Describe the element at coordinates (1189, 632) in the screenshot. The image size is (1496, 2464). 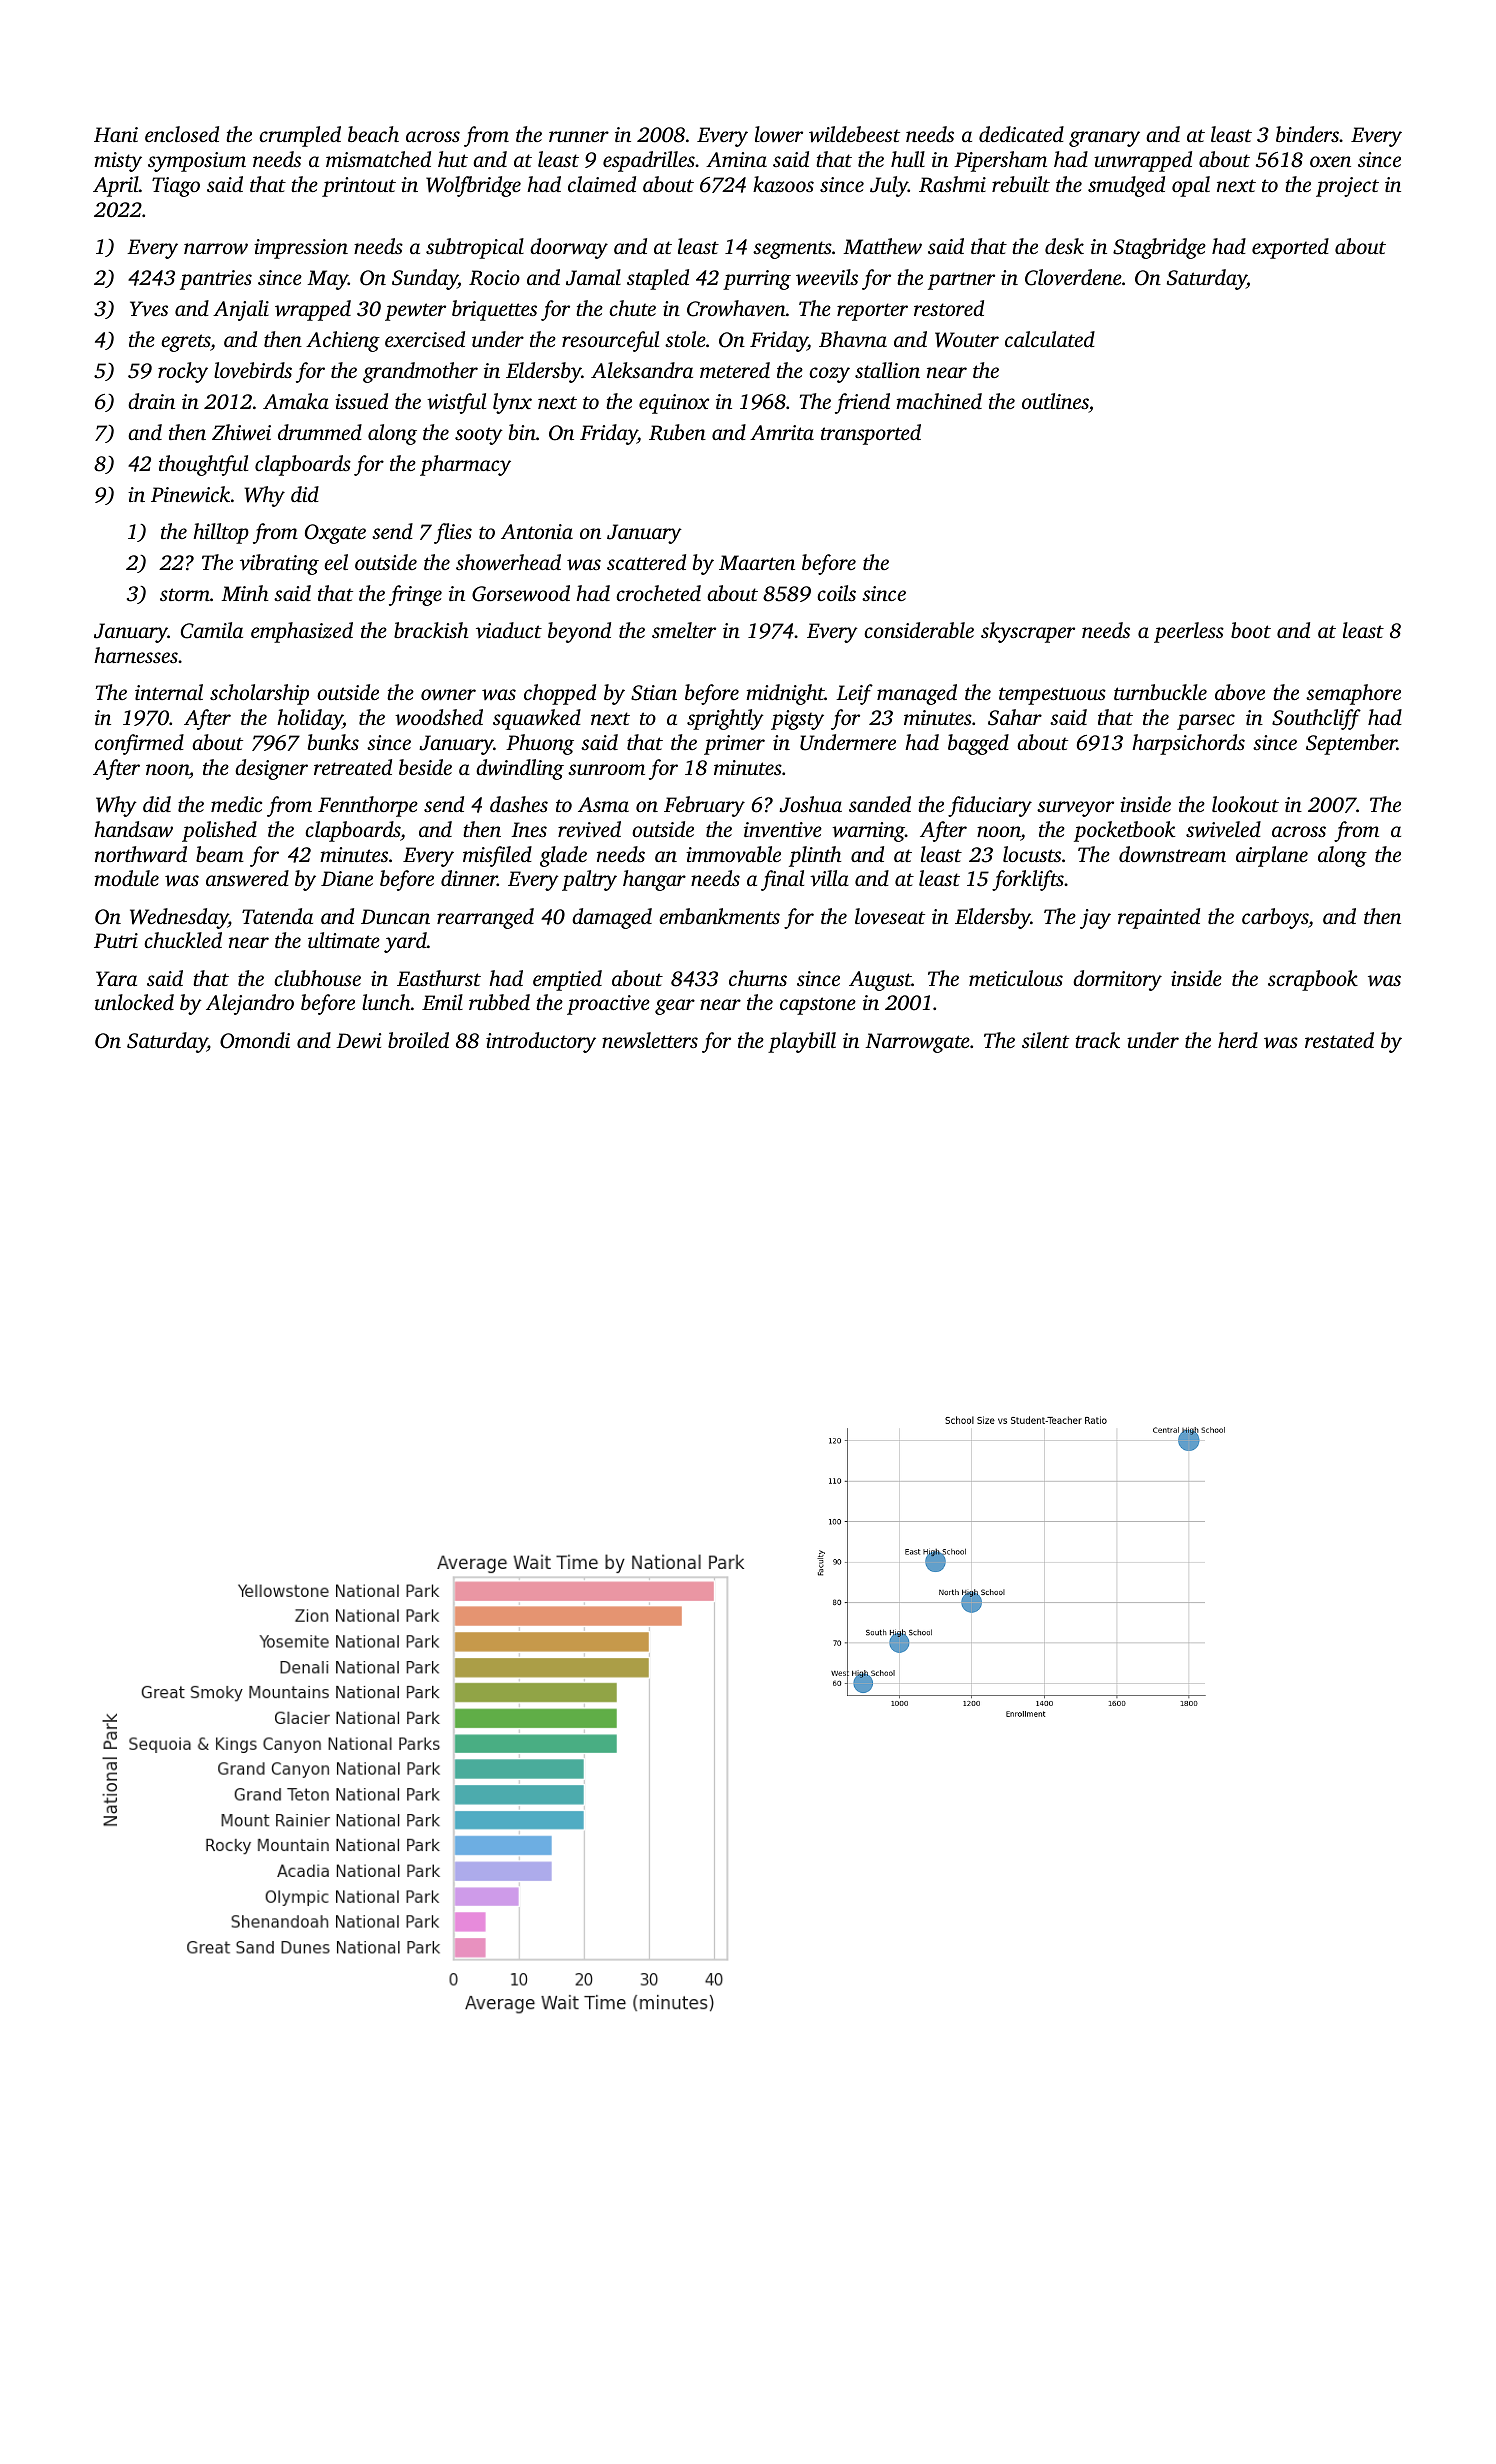
I see `peerless` at that location.
